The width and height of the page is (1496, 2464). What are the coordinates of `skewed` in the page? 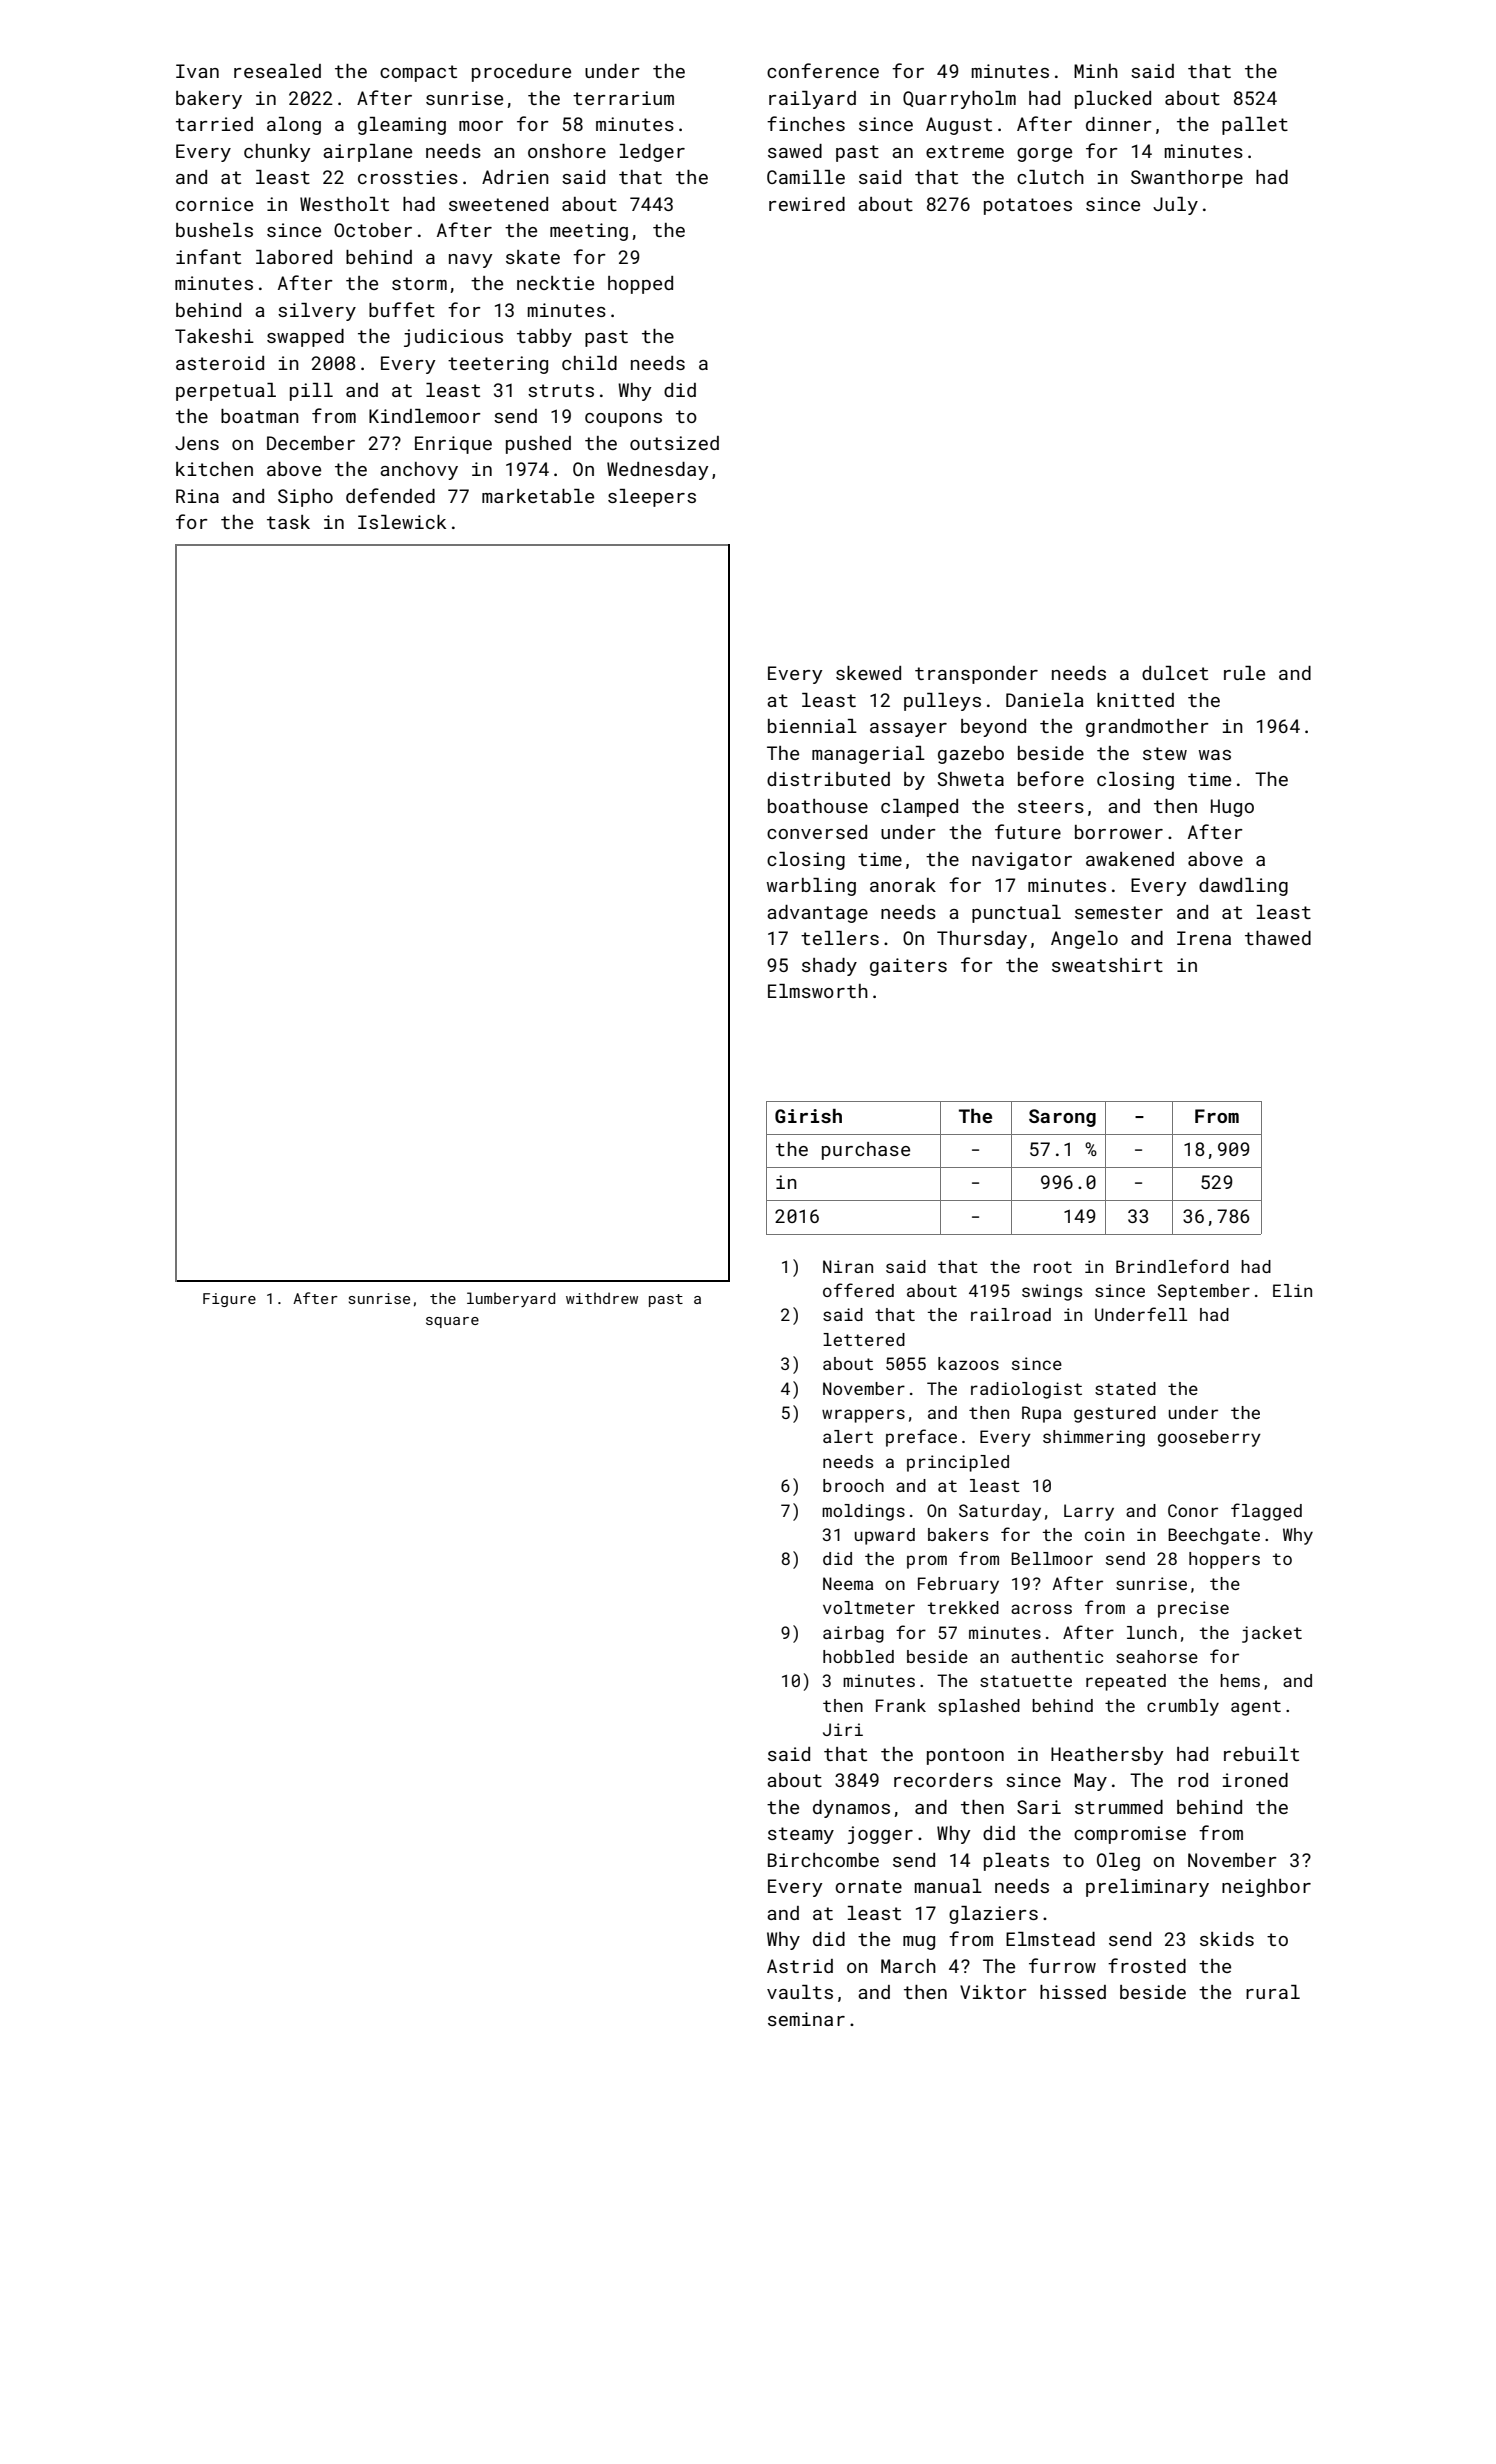 It's located at (868, 673).
